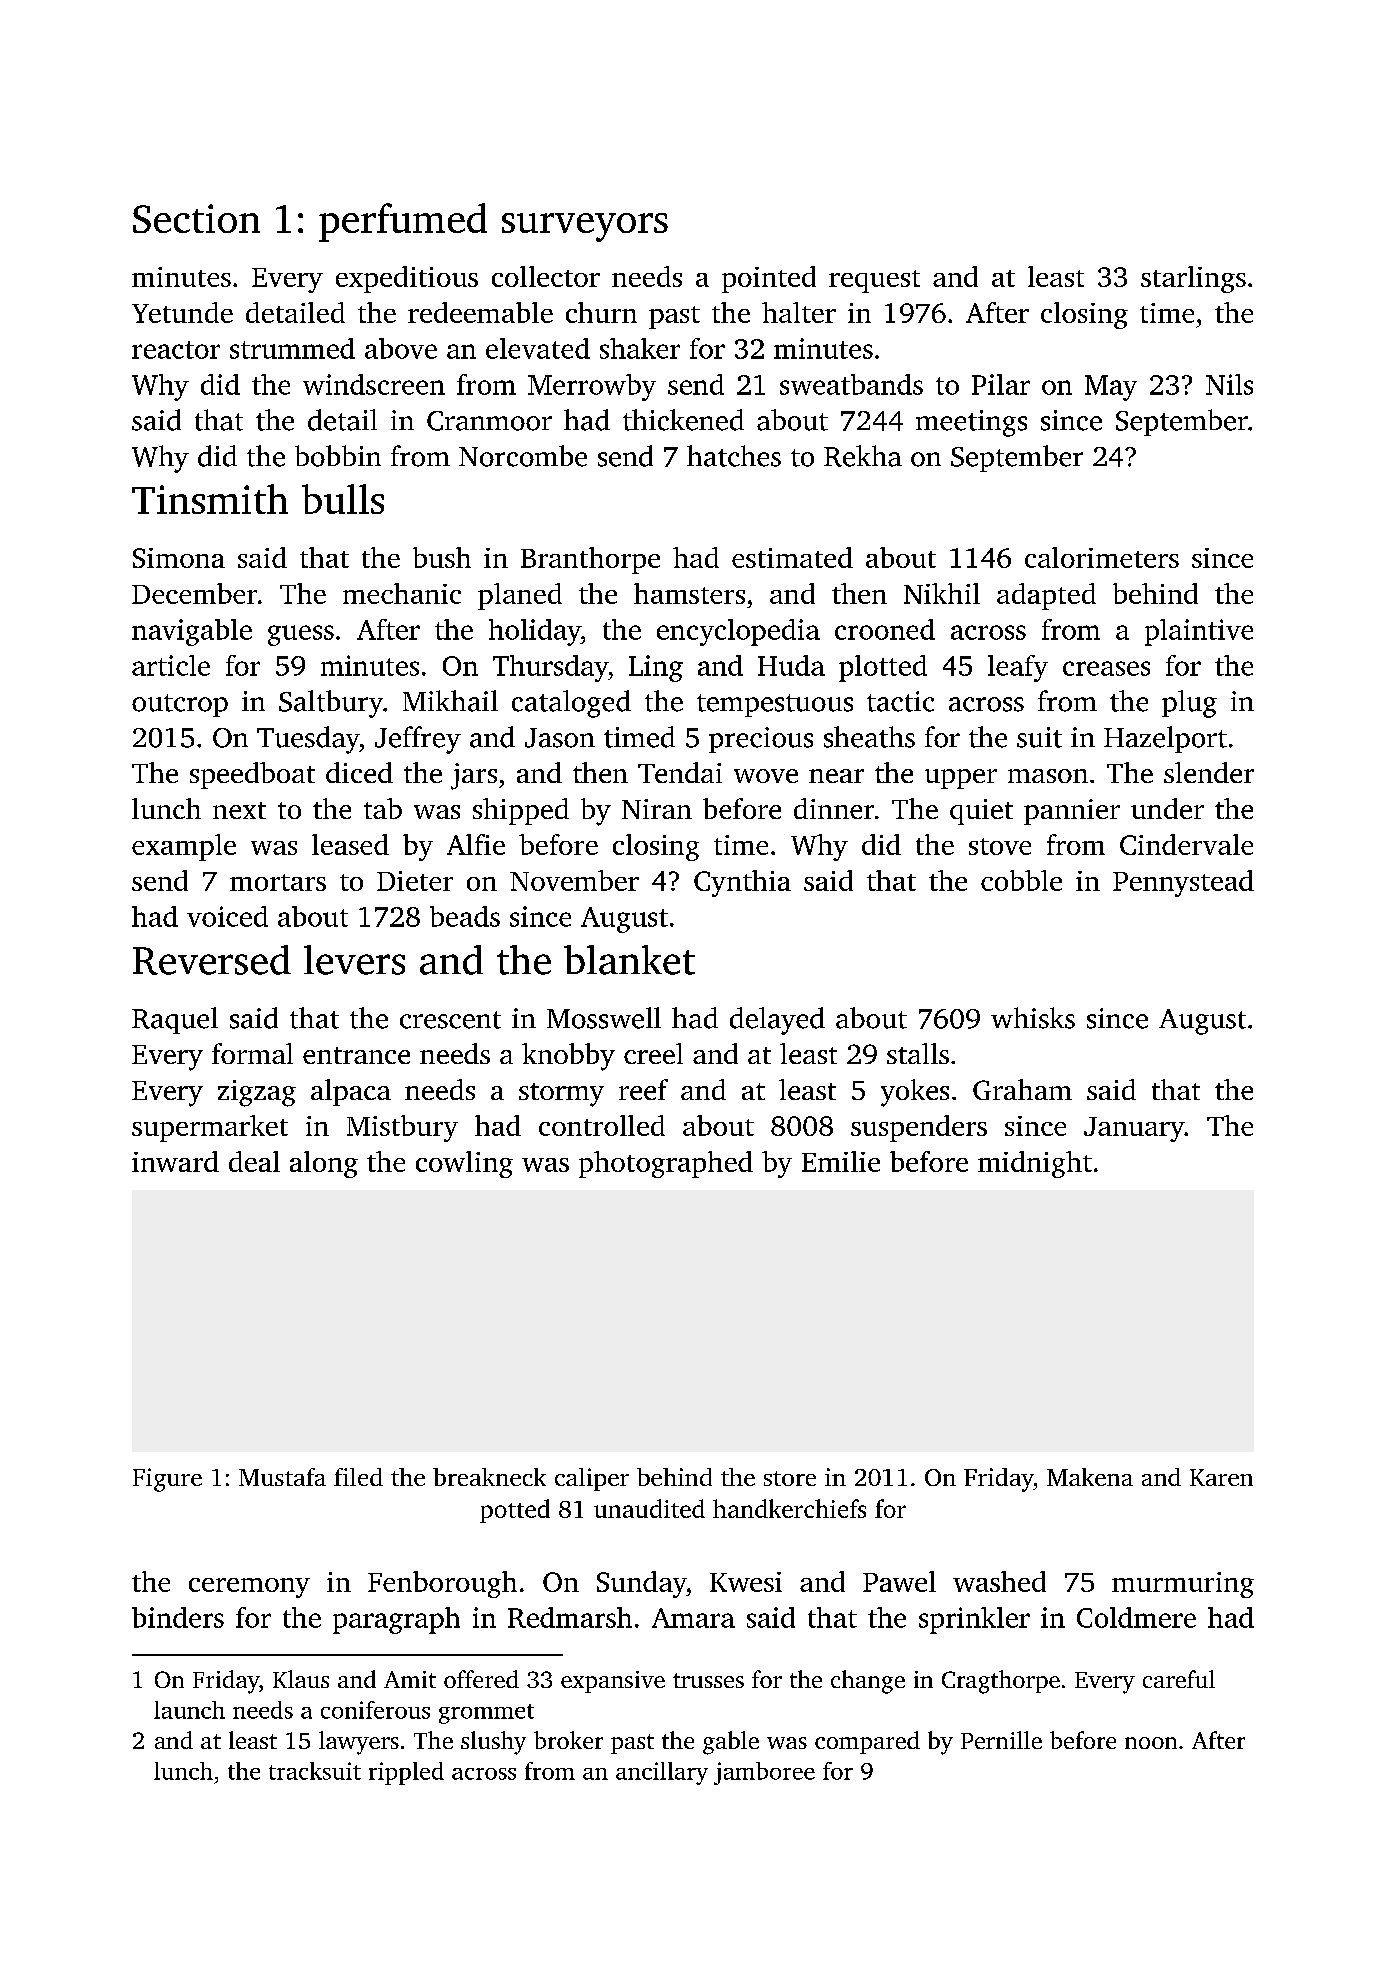 This image has height=1969, width=1386. What do you see at coordinates (1186, 844) in the image?
I see `Cindervale` at bounding box center [1186, 844].
